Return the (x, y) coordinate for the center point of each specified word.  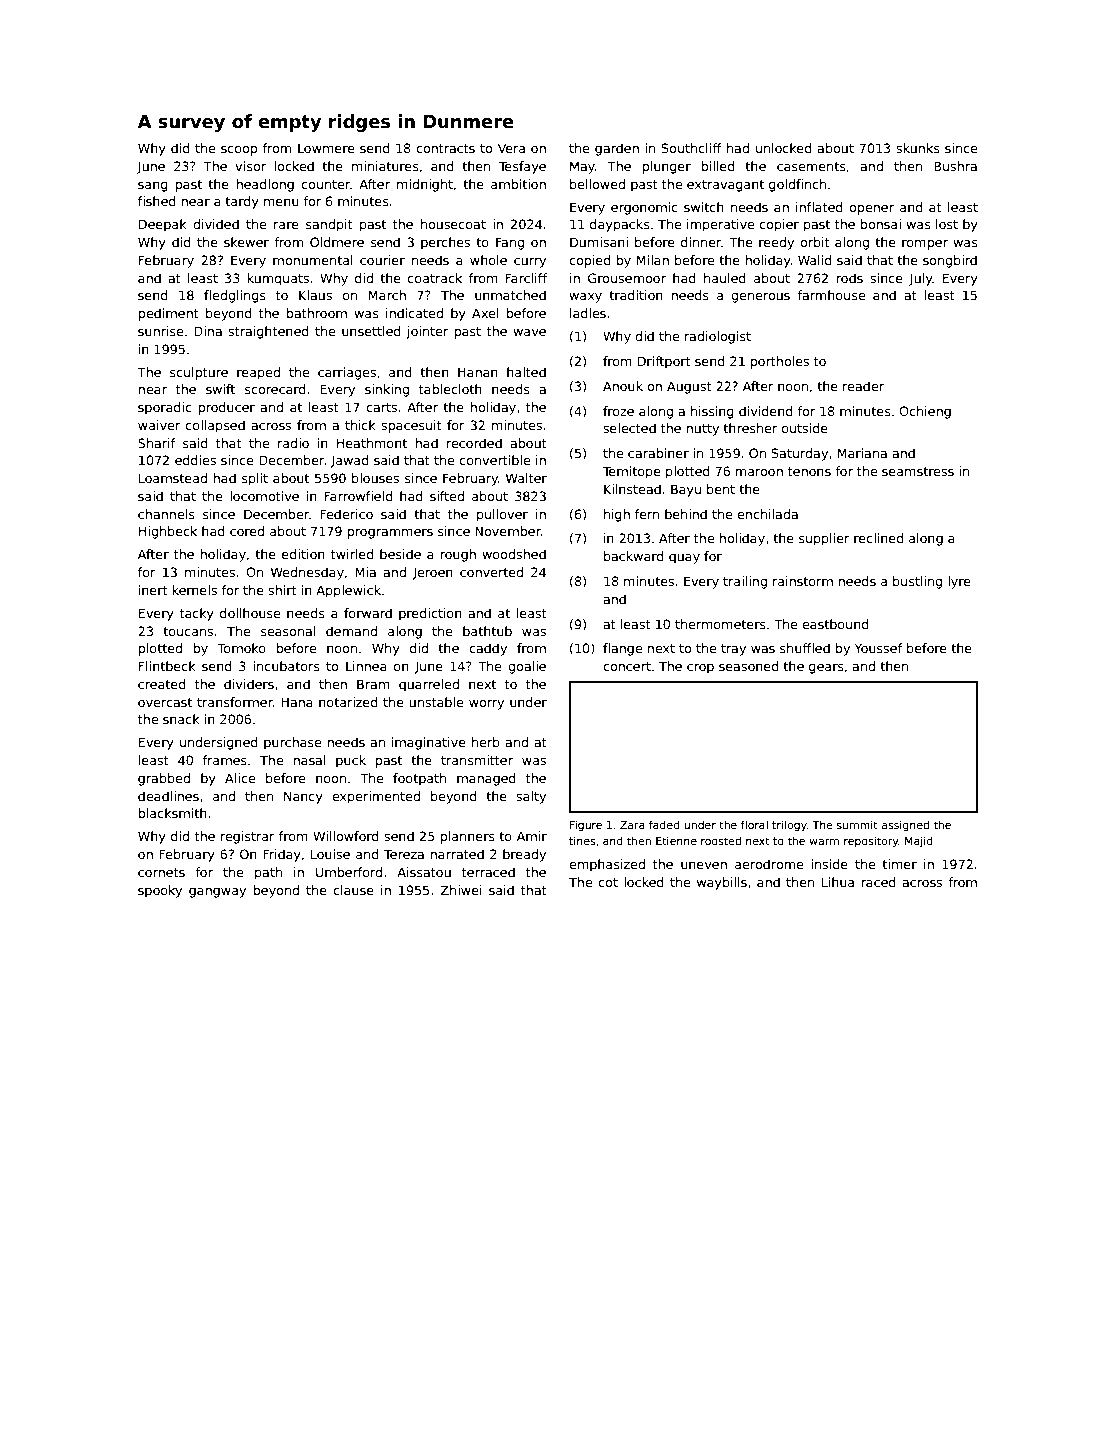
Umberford (349, 872)
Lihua (838, 882)
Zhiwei (461, 890)
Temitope (632, 472)
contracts (445, 148)
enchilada (767, 514)
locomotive (264, 496)
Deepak (163, 225)
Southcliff (692, 148)
